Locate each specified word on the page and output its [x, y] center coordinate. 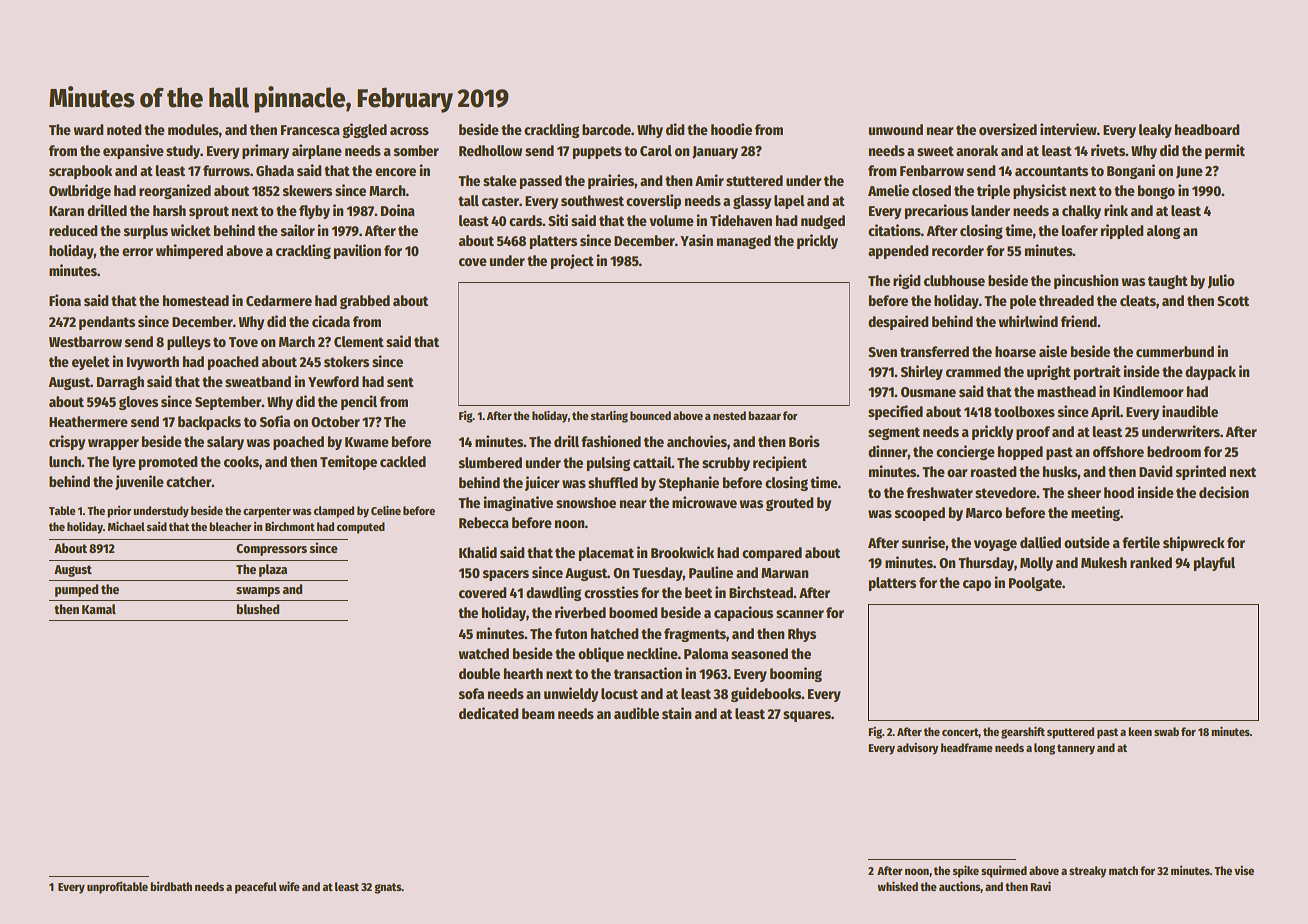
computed [361, 528]
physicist [1040, 191]
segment [894, 433]
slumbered [490, 462]
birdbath [171, 886]
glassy [752, 202]
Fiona [65, 300]
